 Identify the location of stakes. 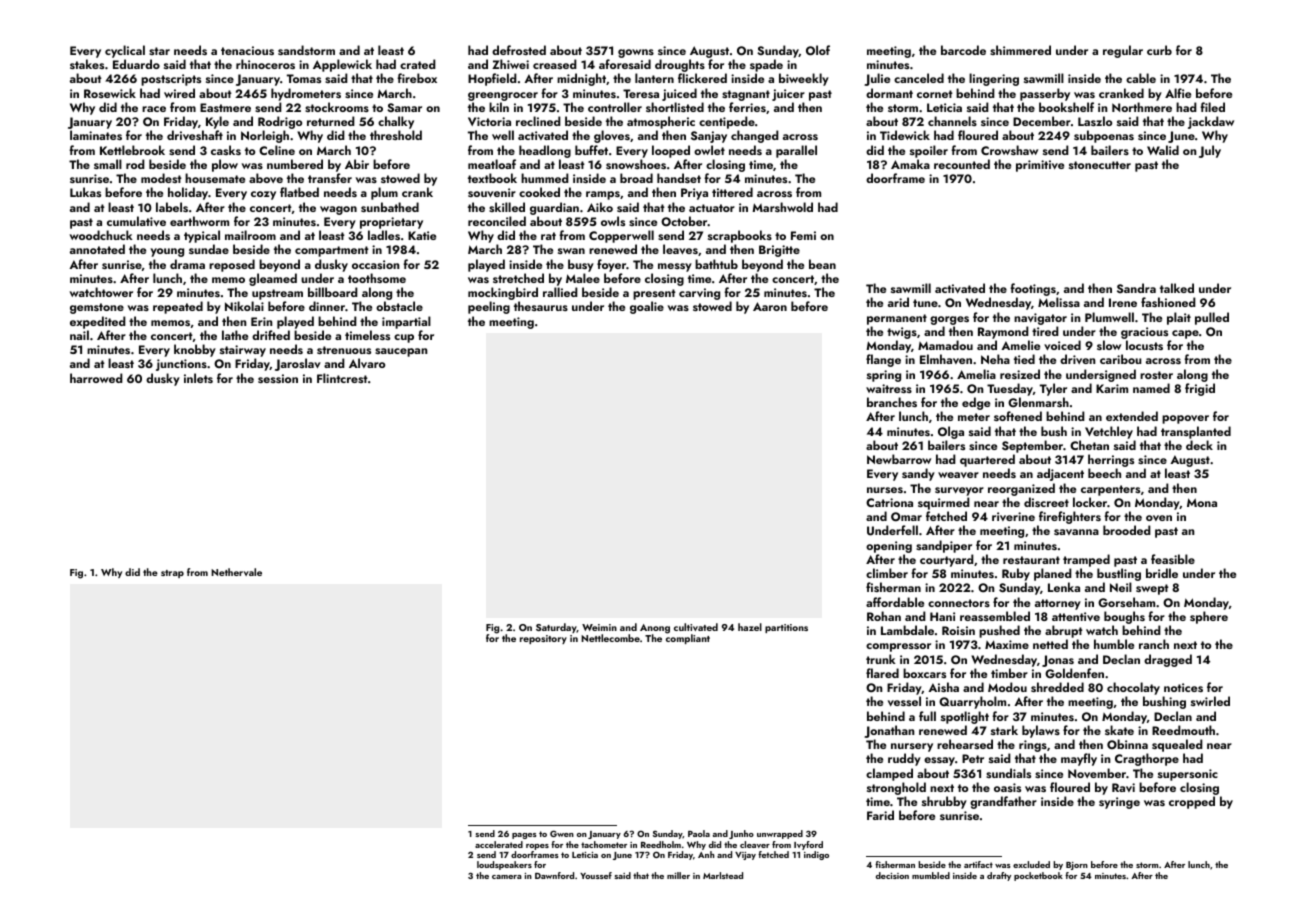
(87, 64).
